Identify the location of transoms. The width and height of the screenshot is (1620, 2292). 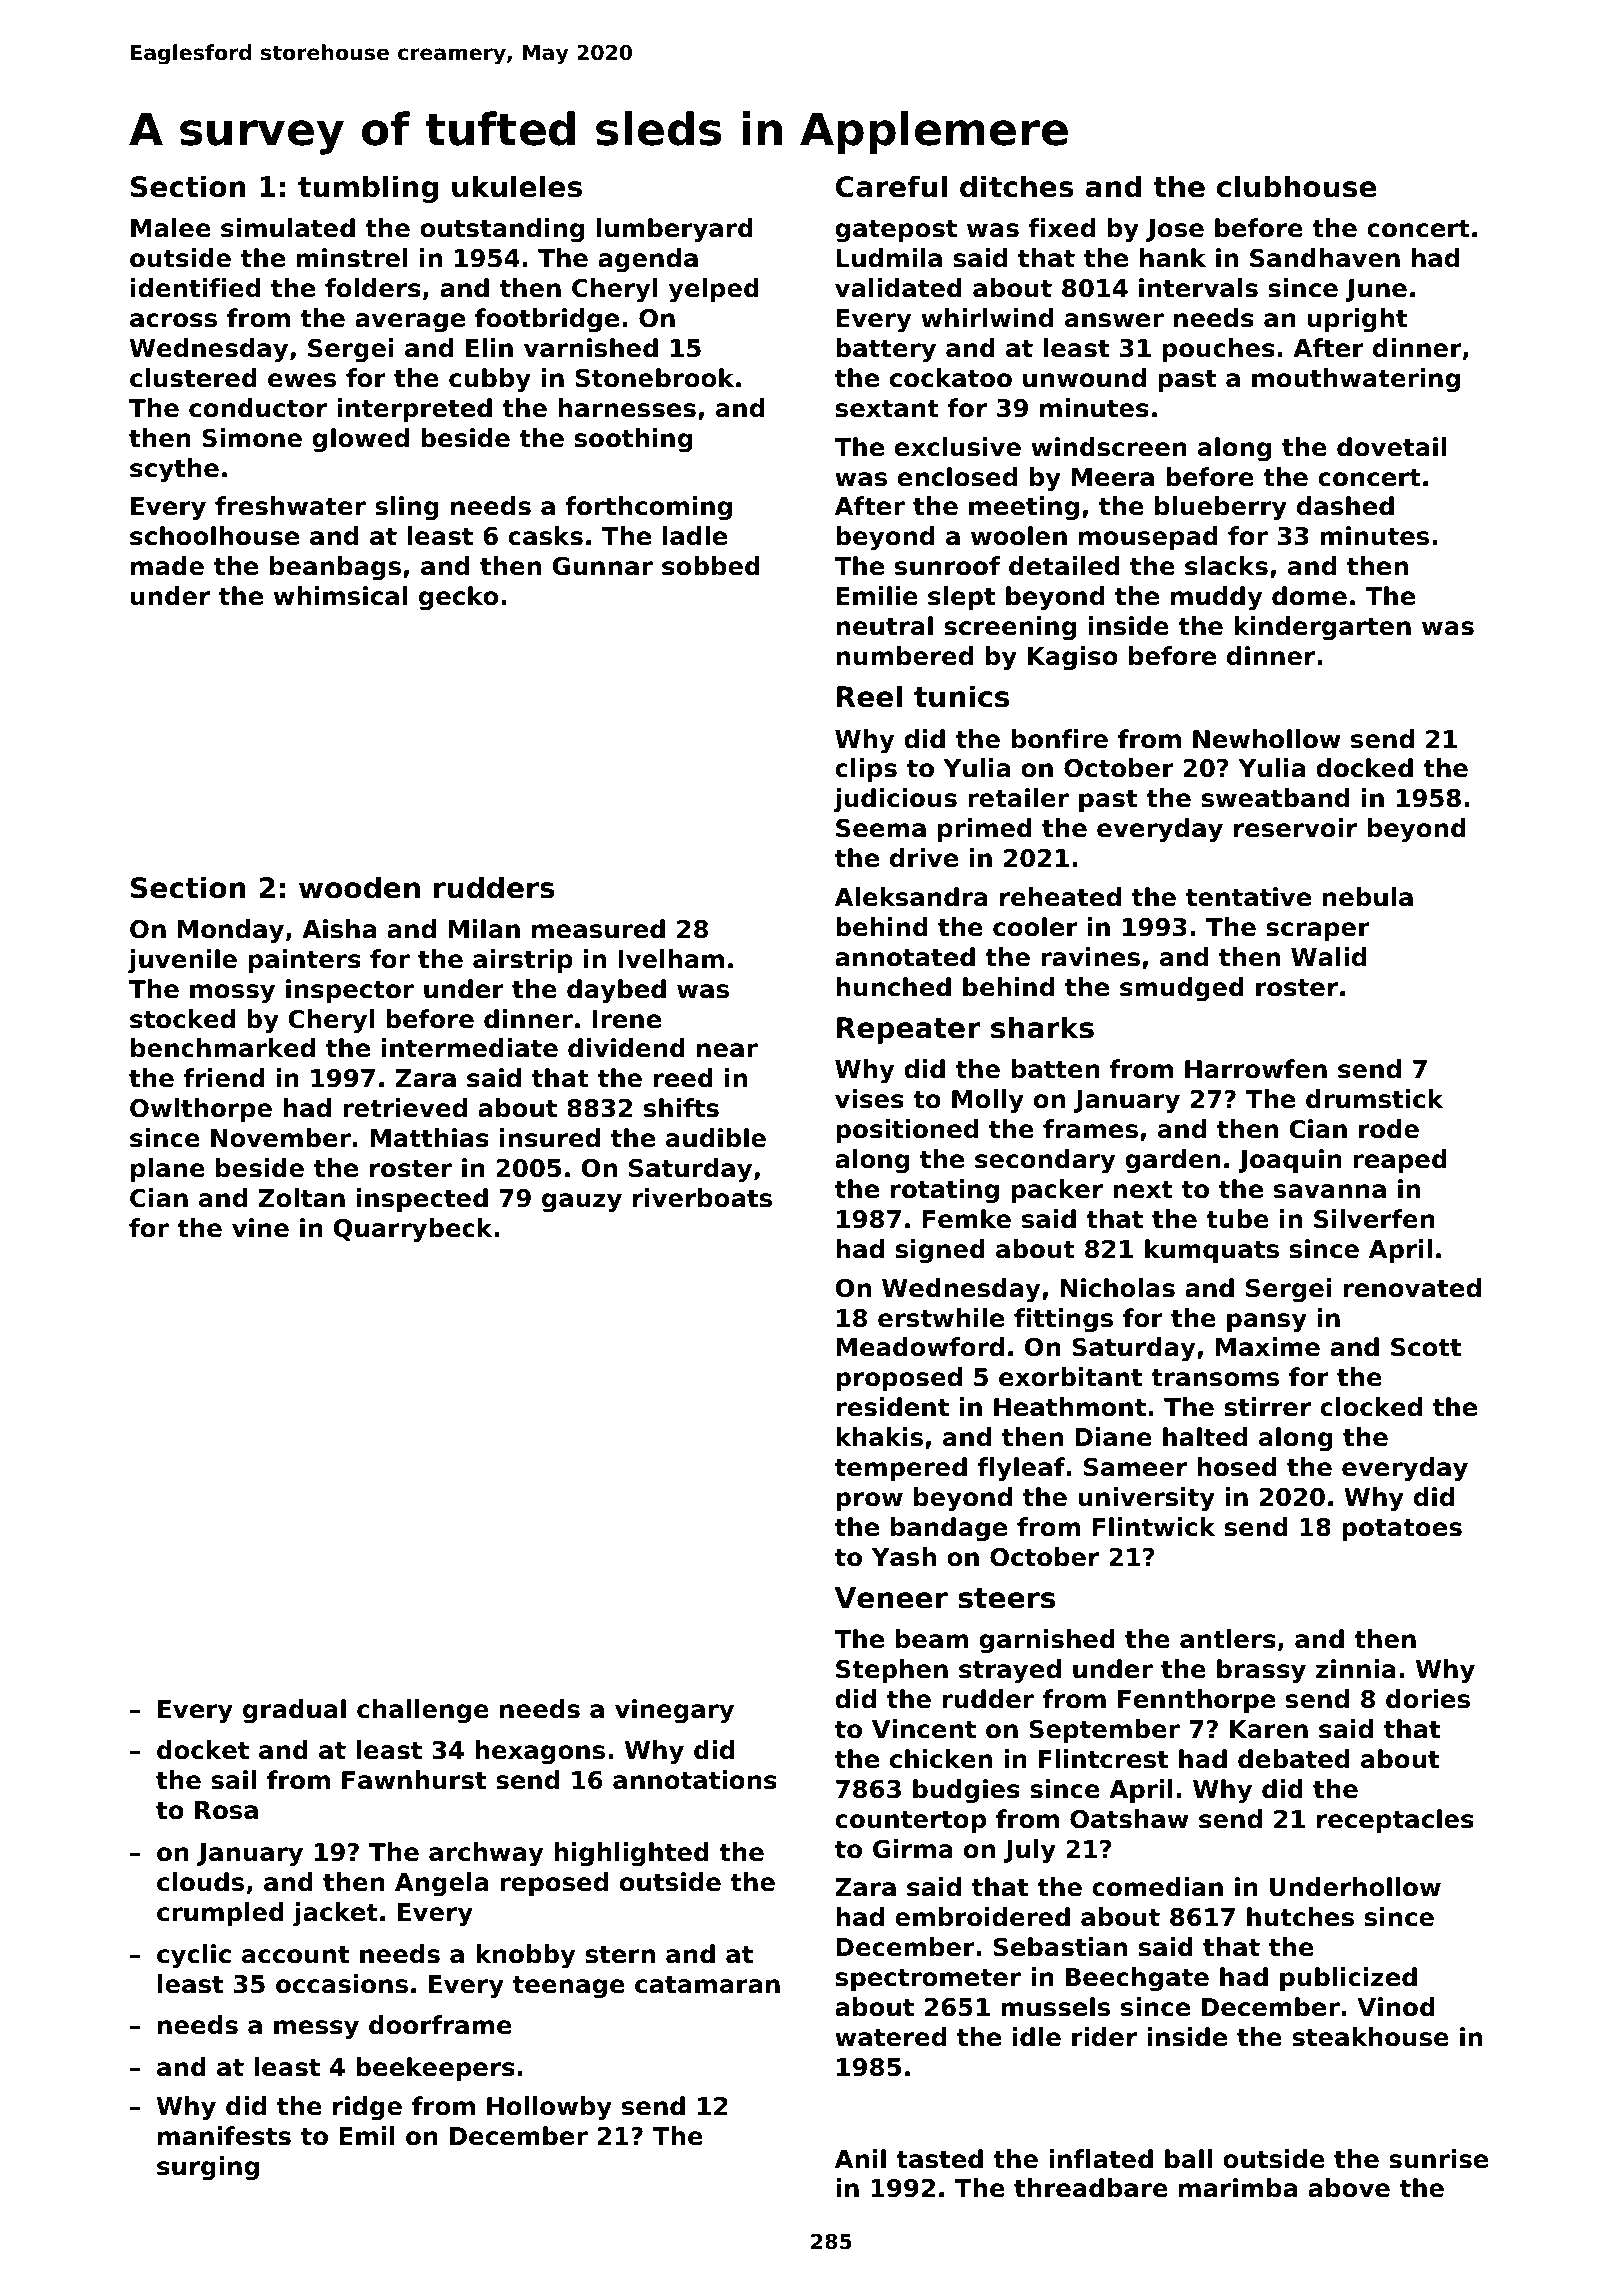
(1215, 1378).
